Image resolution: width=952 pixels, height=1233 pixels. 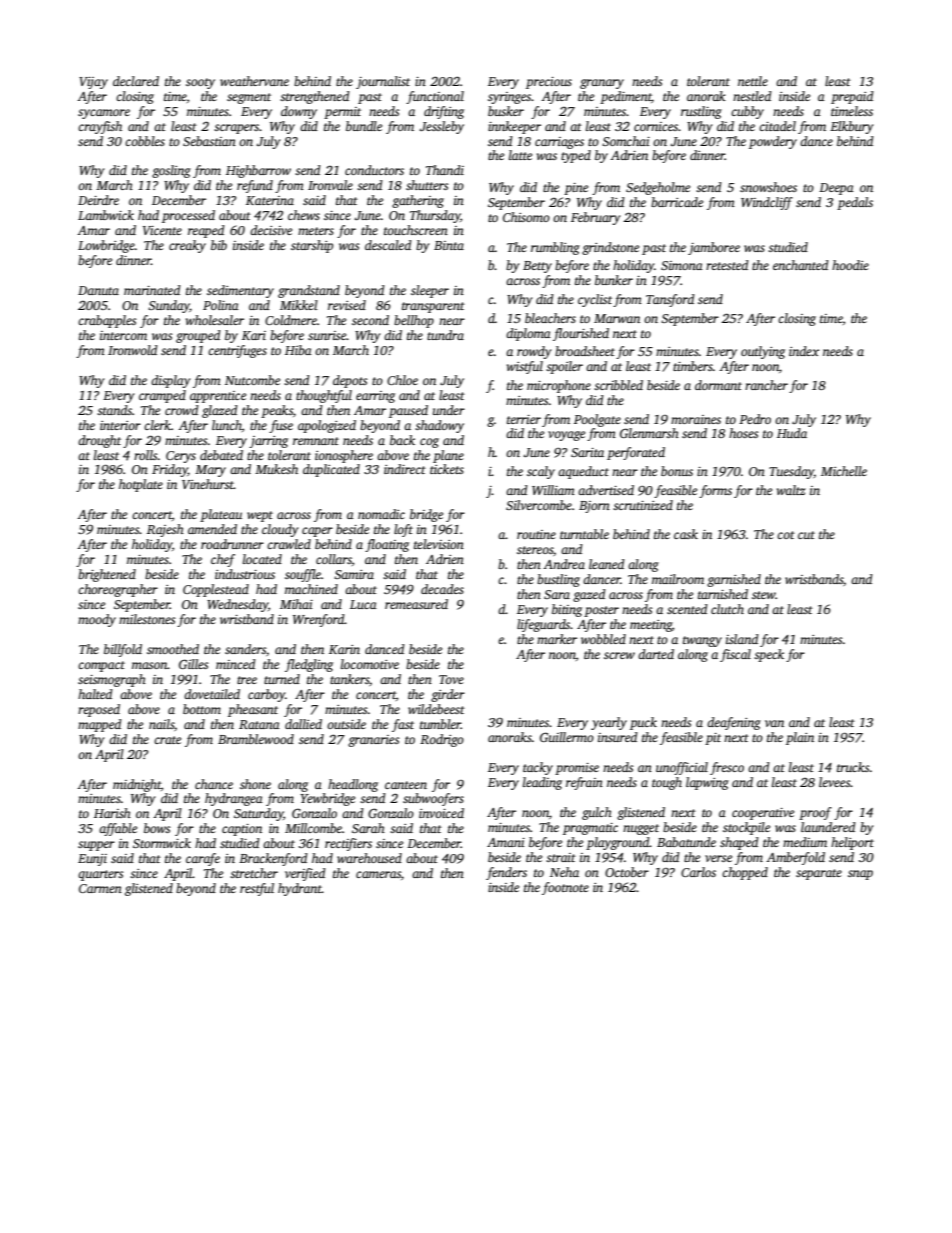 What do you see at coordinates (165, 530) in the page?
I see `Rajesh` at bounding box center [165, 530].
